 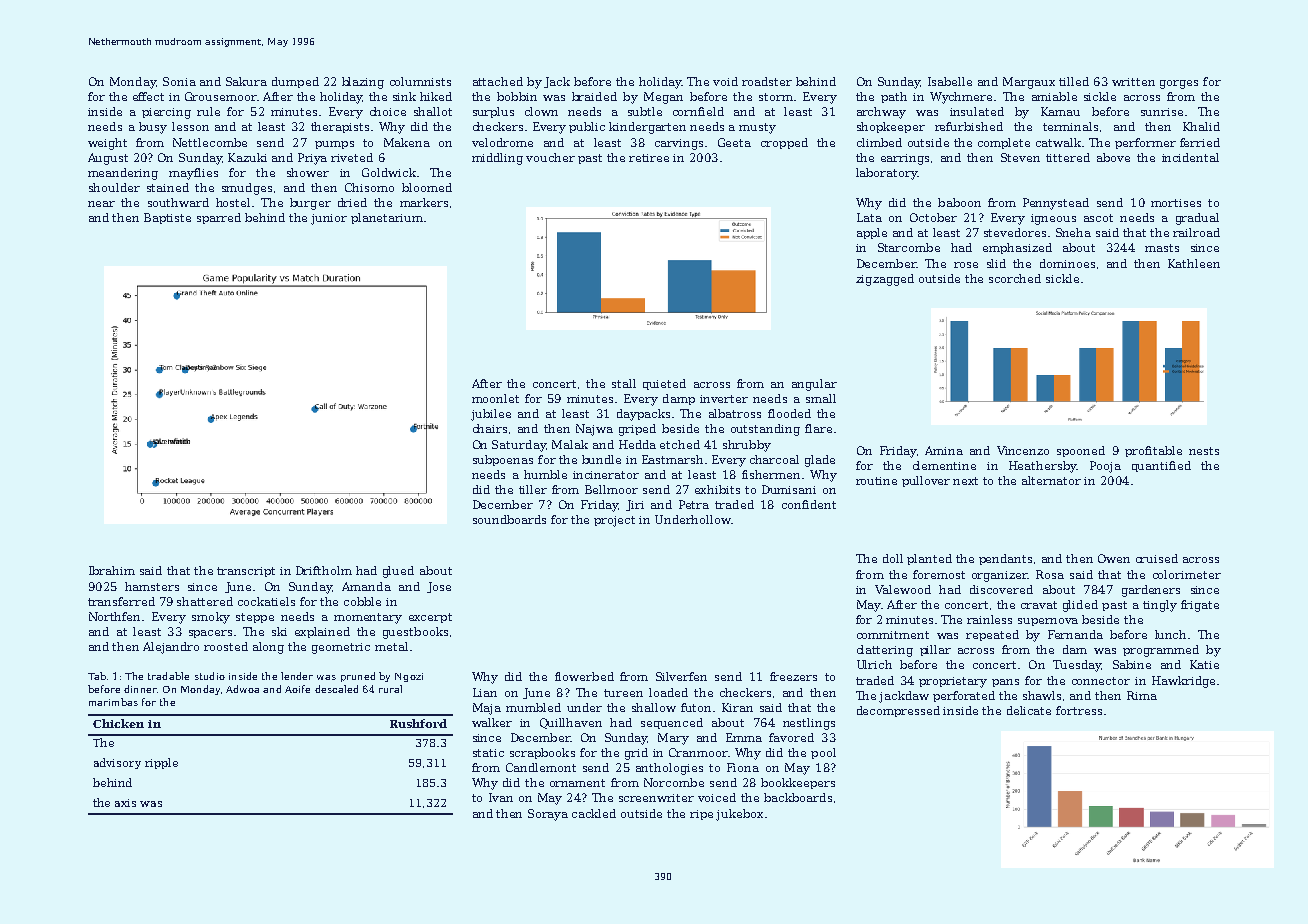 I want to click on chairs, so click(x=490, y=428).
